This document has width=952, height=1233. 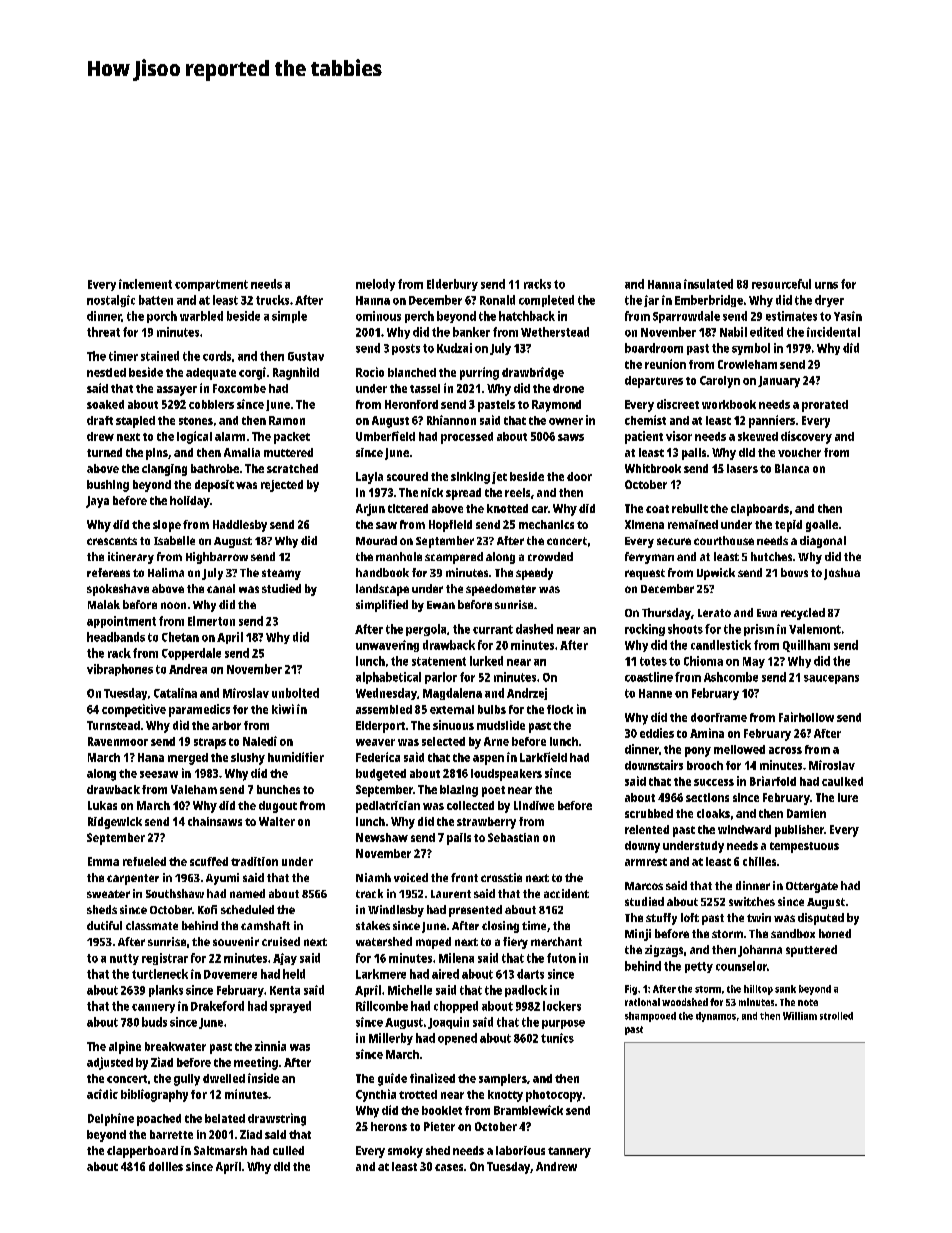 I want to click on inclement, so click(x=145, y=284).
